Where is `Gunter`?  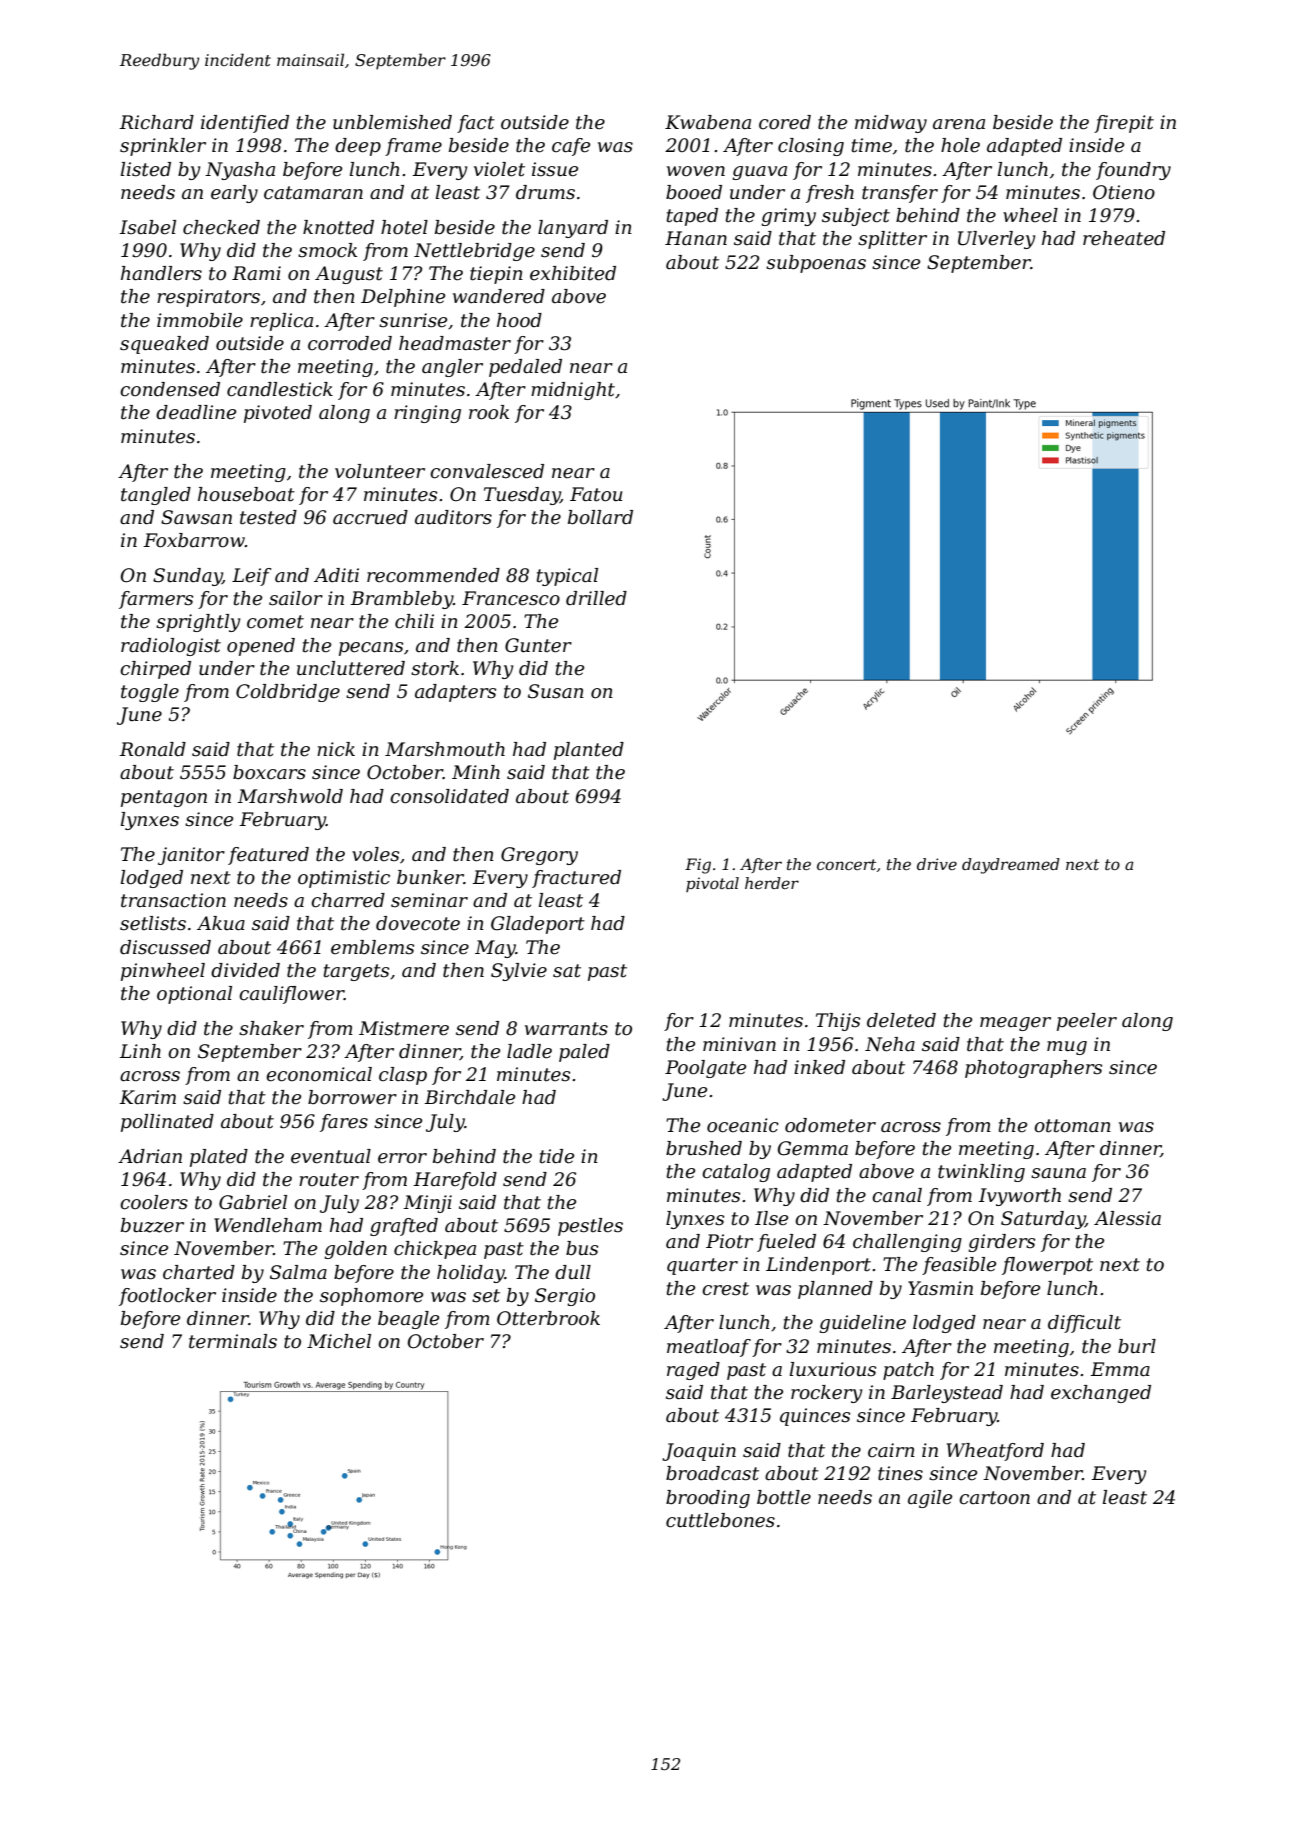 Gunter is located at coordinates (538, 645).
